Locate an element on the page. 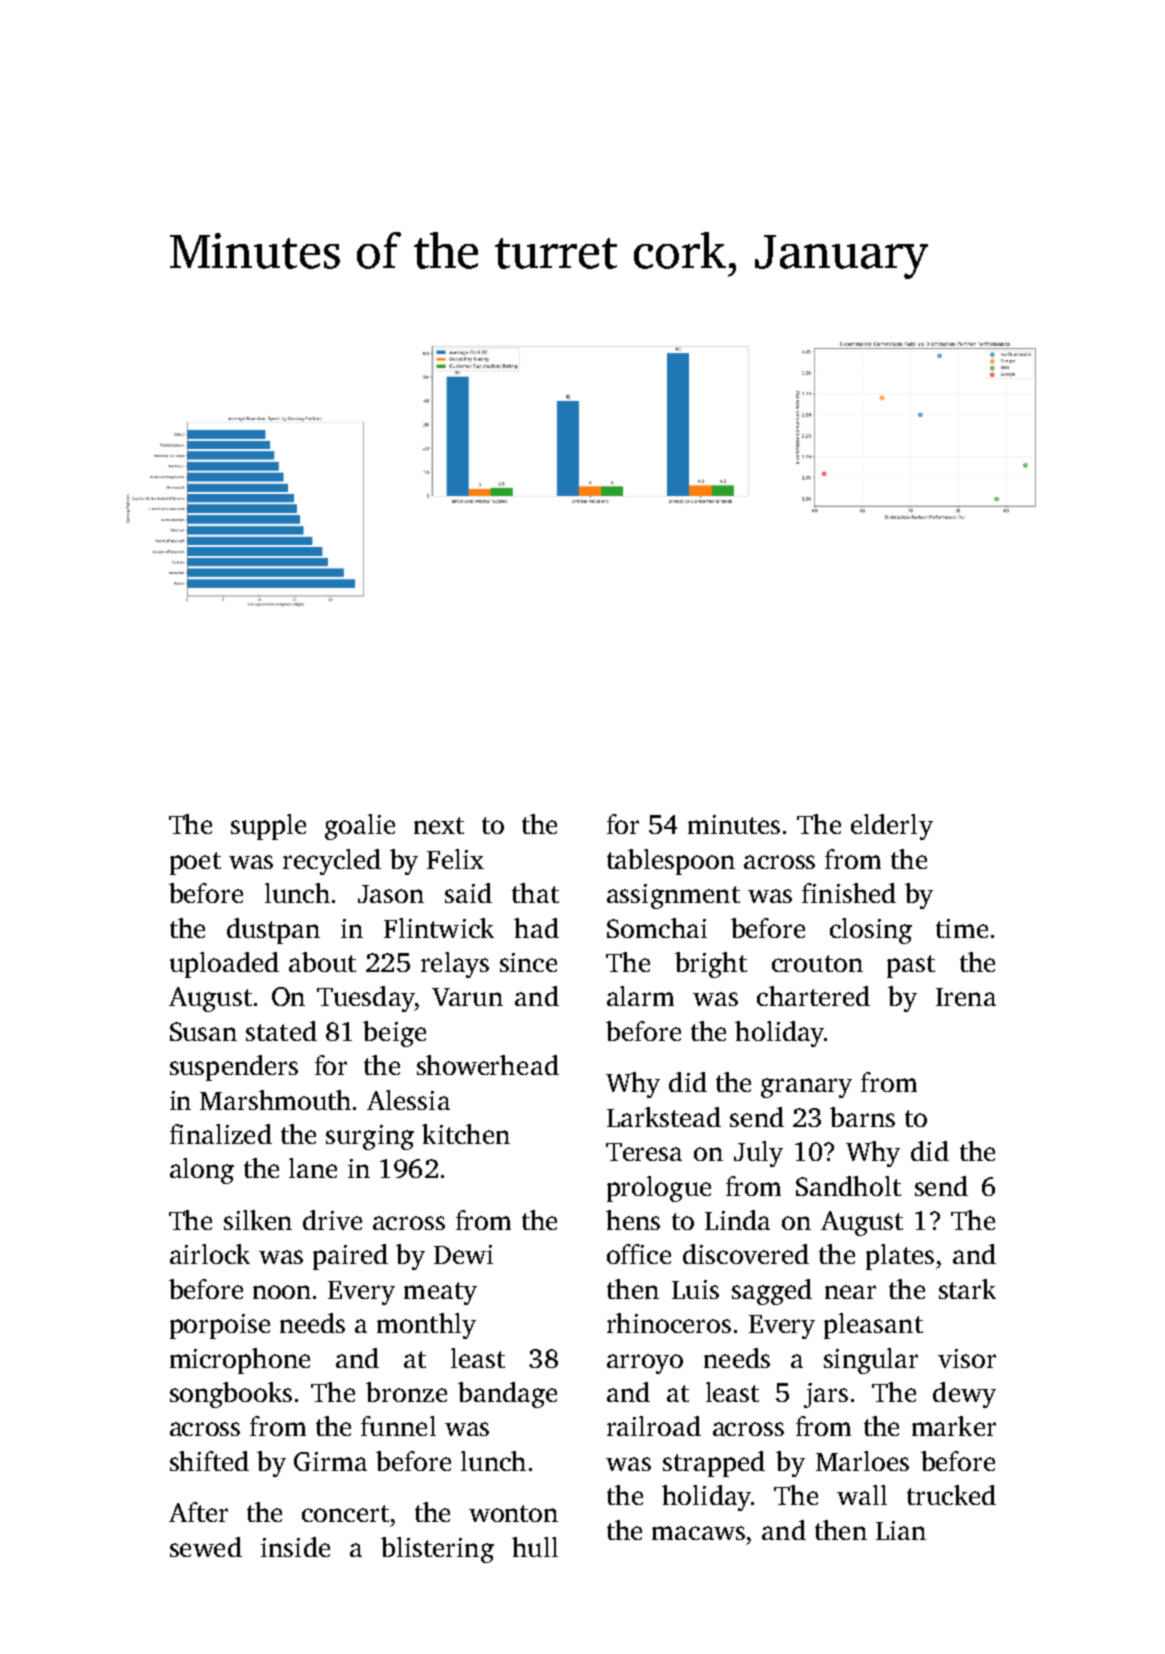 Image resolution: width=1165 pixels, height=1654 pixels. paired is located at coordinates (350, 1257).
